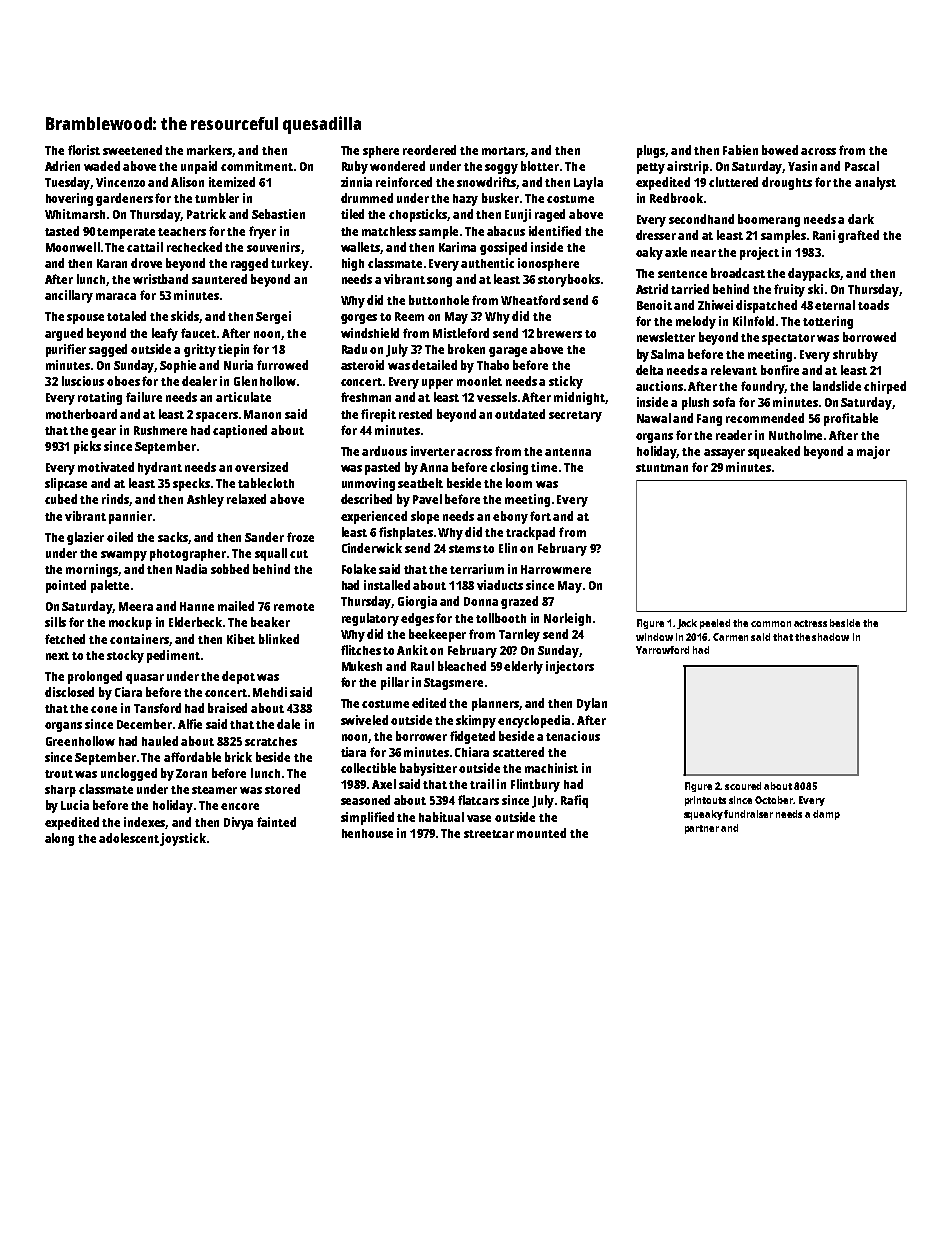 This screenshot has width=952, height=1233. I want to click on Nadia, so click(191, 569).
